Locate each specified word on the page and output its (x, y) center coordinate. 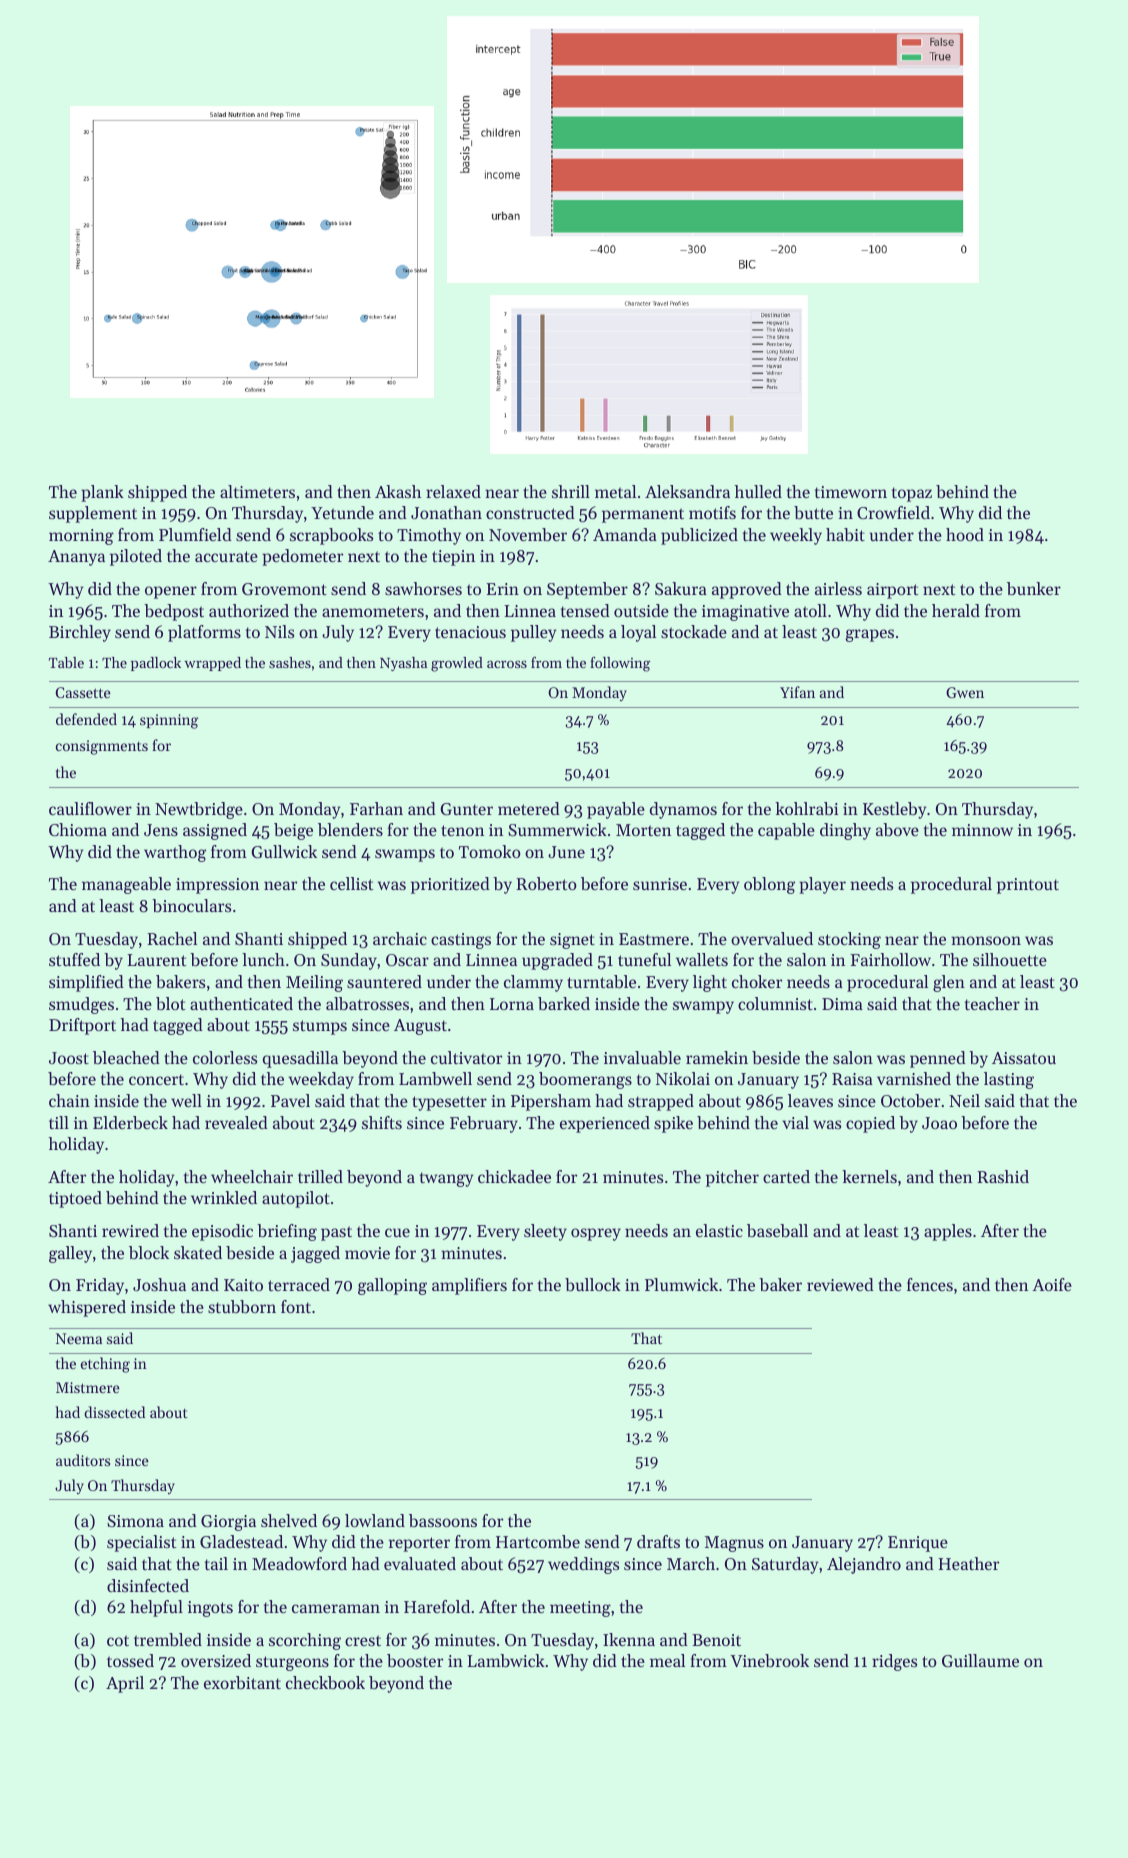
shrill (571, 491)
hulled (758, 491)
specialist (141, 1543)
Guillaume (980, 1660)
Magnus (734, 1544)
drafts (658, 1541)
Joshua (159, 1284)
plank (102, 493)
